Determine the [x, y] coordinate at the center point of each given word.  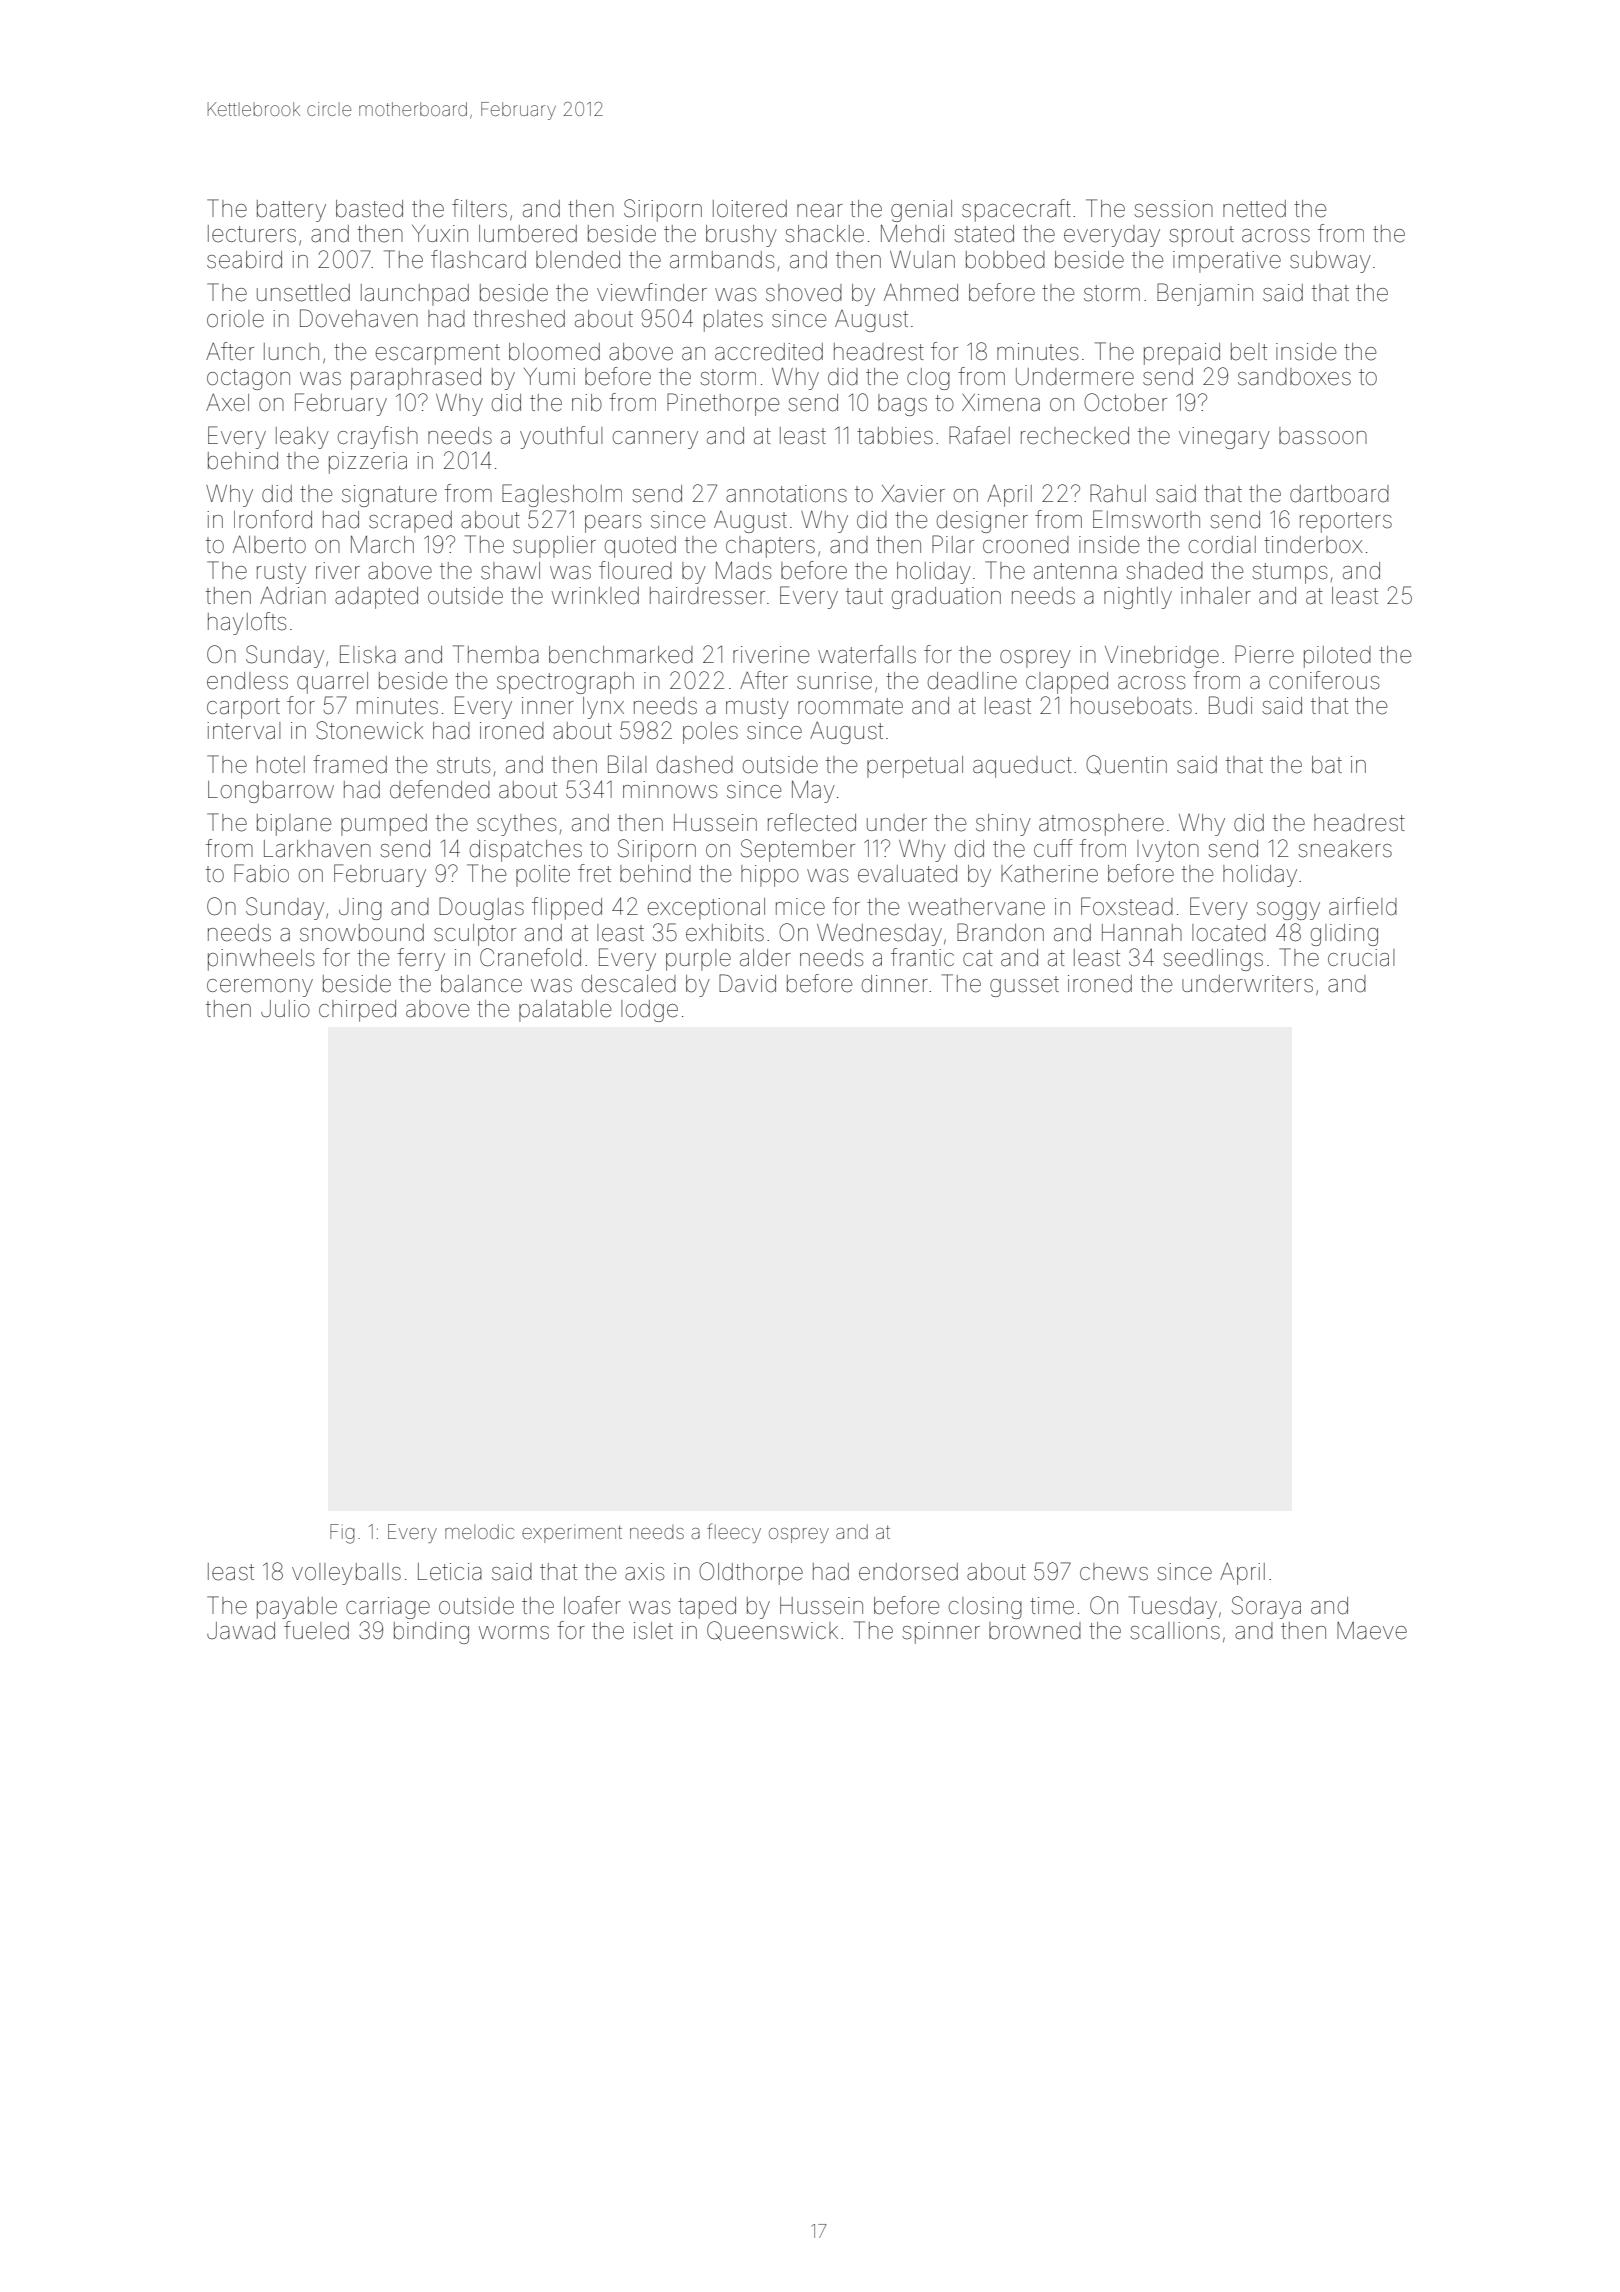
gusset [1024, 986]
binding [431, 1633]
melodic [479, 1531]
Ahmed [921, 292]
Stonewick [369, 730]
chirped [357, 1011]
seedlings [1213, 960]
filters [479, 208]
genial [921, 211]
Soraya [1266, 1607]
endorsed [908, 1572]
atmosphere [1101, 825]
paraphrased [416, 379]
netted [1254, 209]
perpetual [915, 767]
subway [1330, 262]
